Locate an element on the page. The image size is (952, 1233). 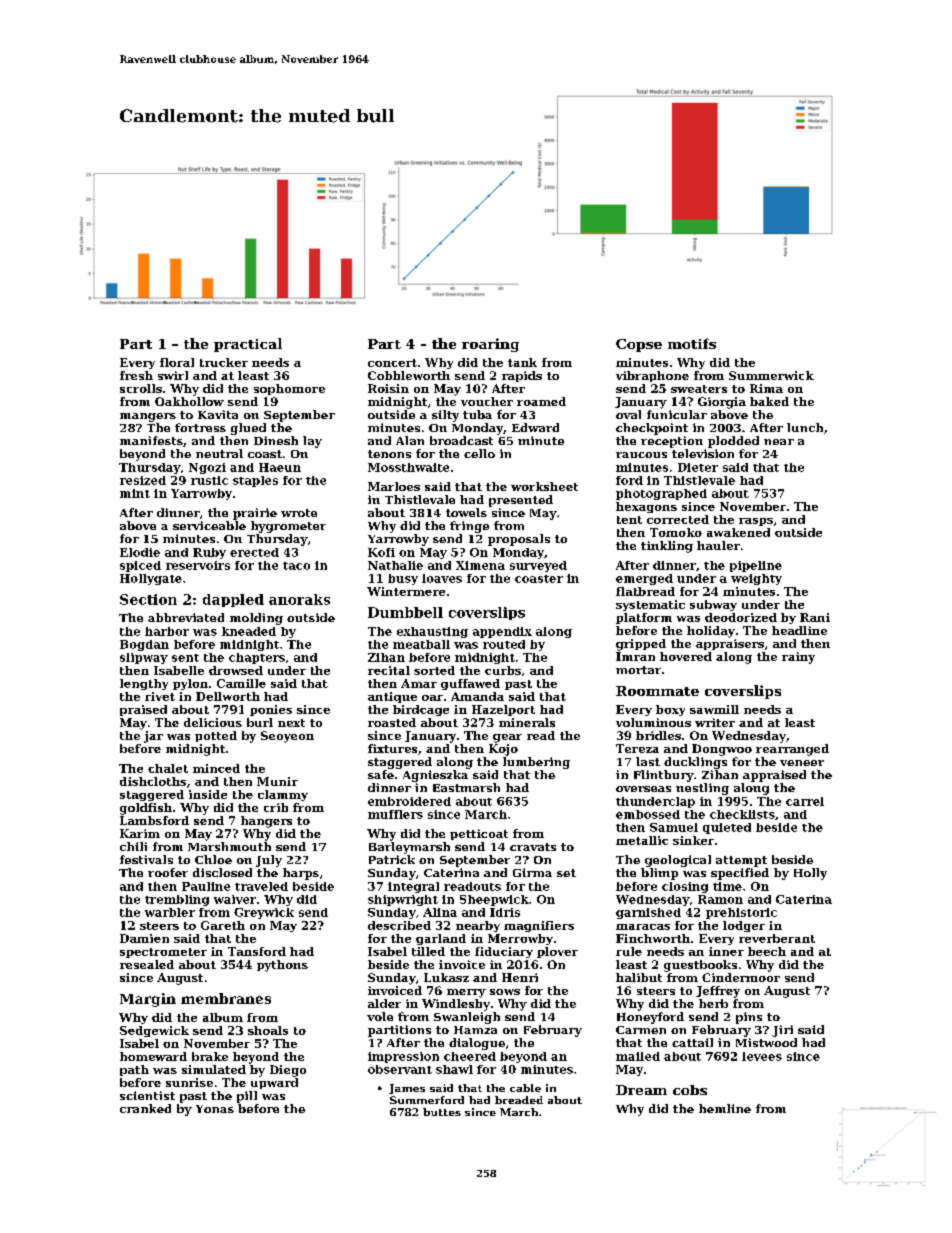
lunch is located at coordinates (805, 427).
